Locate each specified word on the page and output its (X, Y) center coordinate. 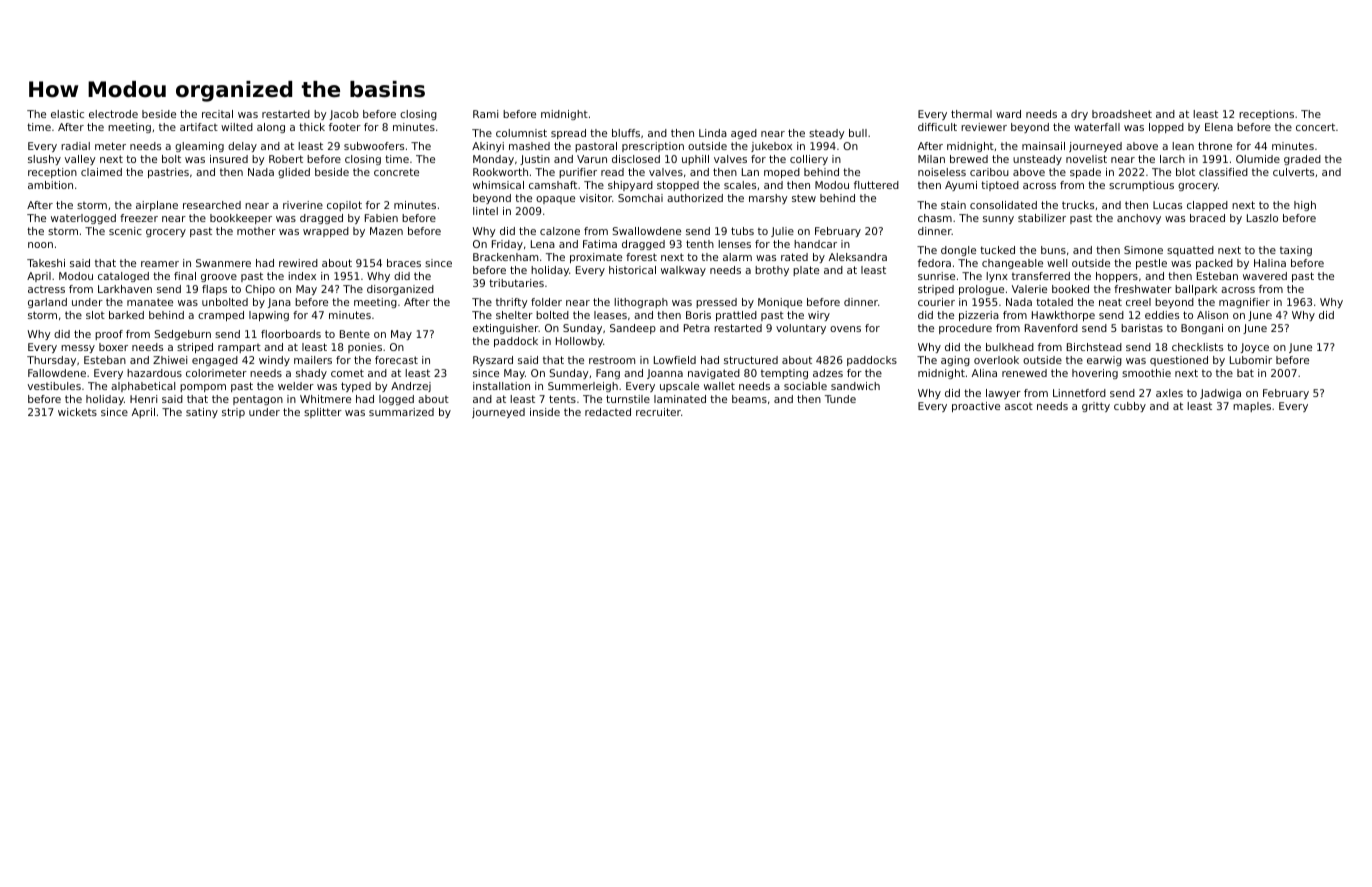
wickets (77, 412)
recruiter (658, 412)
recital (217, 114)
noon (40, 245)
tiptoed (1000, 186)
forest (641, 257)
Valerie (1029, 289)
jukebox (771, 147)
